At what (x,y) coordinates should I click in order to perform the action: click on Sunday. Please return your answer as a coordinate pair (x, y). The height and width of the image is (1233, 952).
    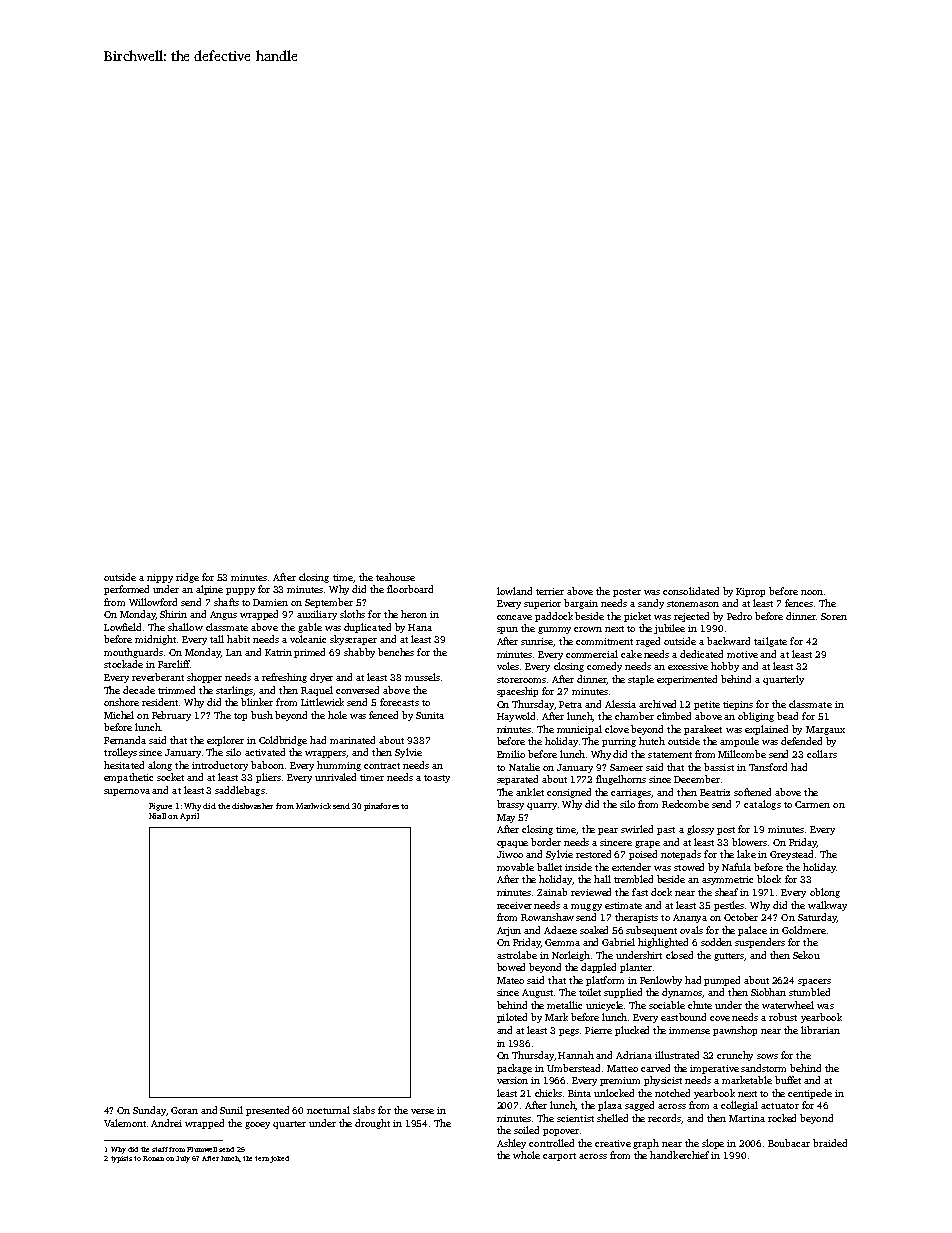
    Looking at the image, I should click on (149, 1111).
